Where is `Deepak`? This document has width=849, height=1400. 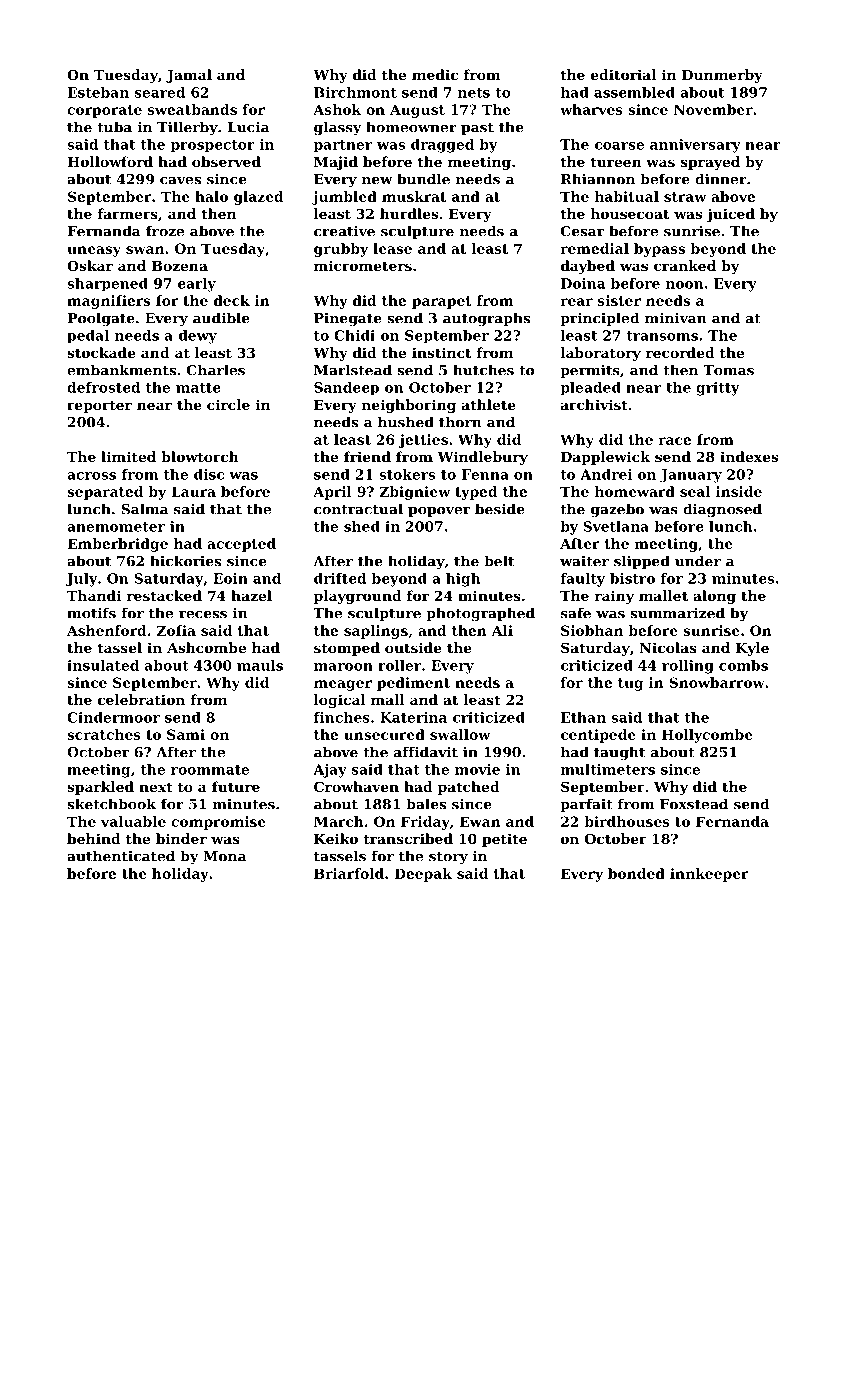
Deepak is located at coordinates (423, 875).
